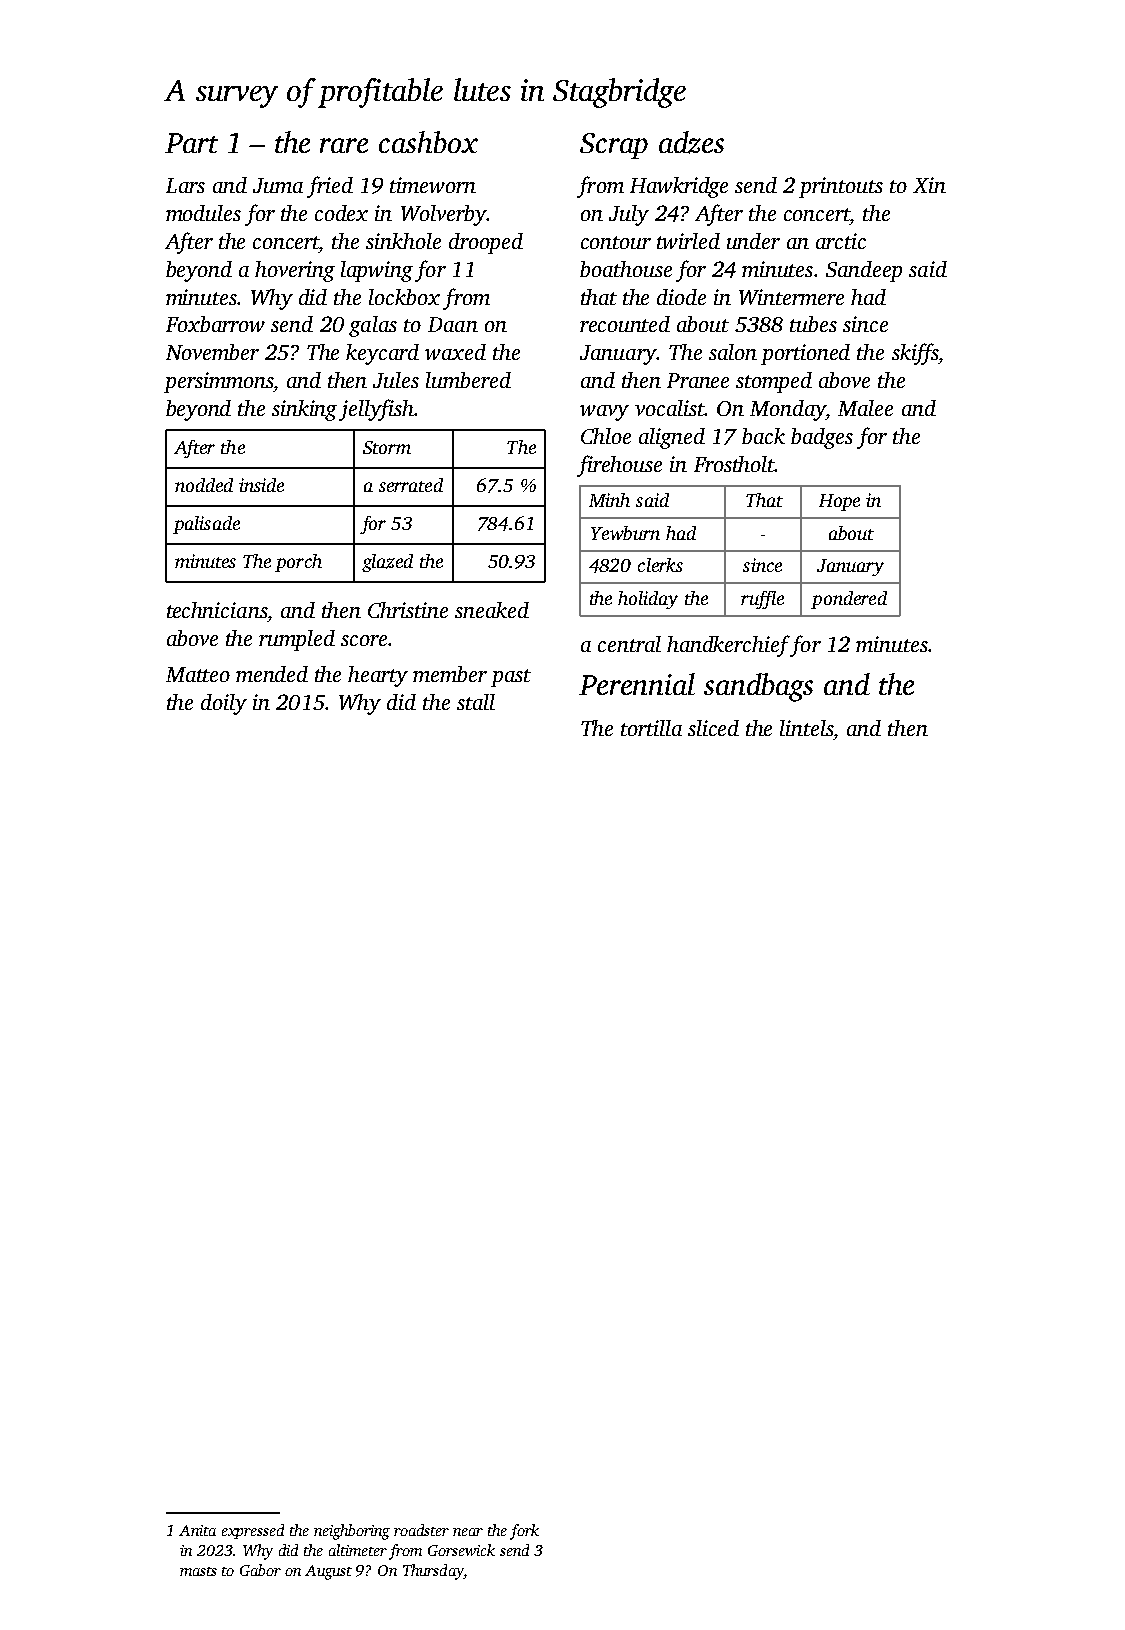 The image size is (1125, 1630). Describe the element at coordinates (476, 702) in the screenshot. I see `stall` at that location.
